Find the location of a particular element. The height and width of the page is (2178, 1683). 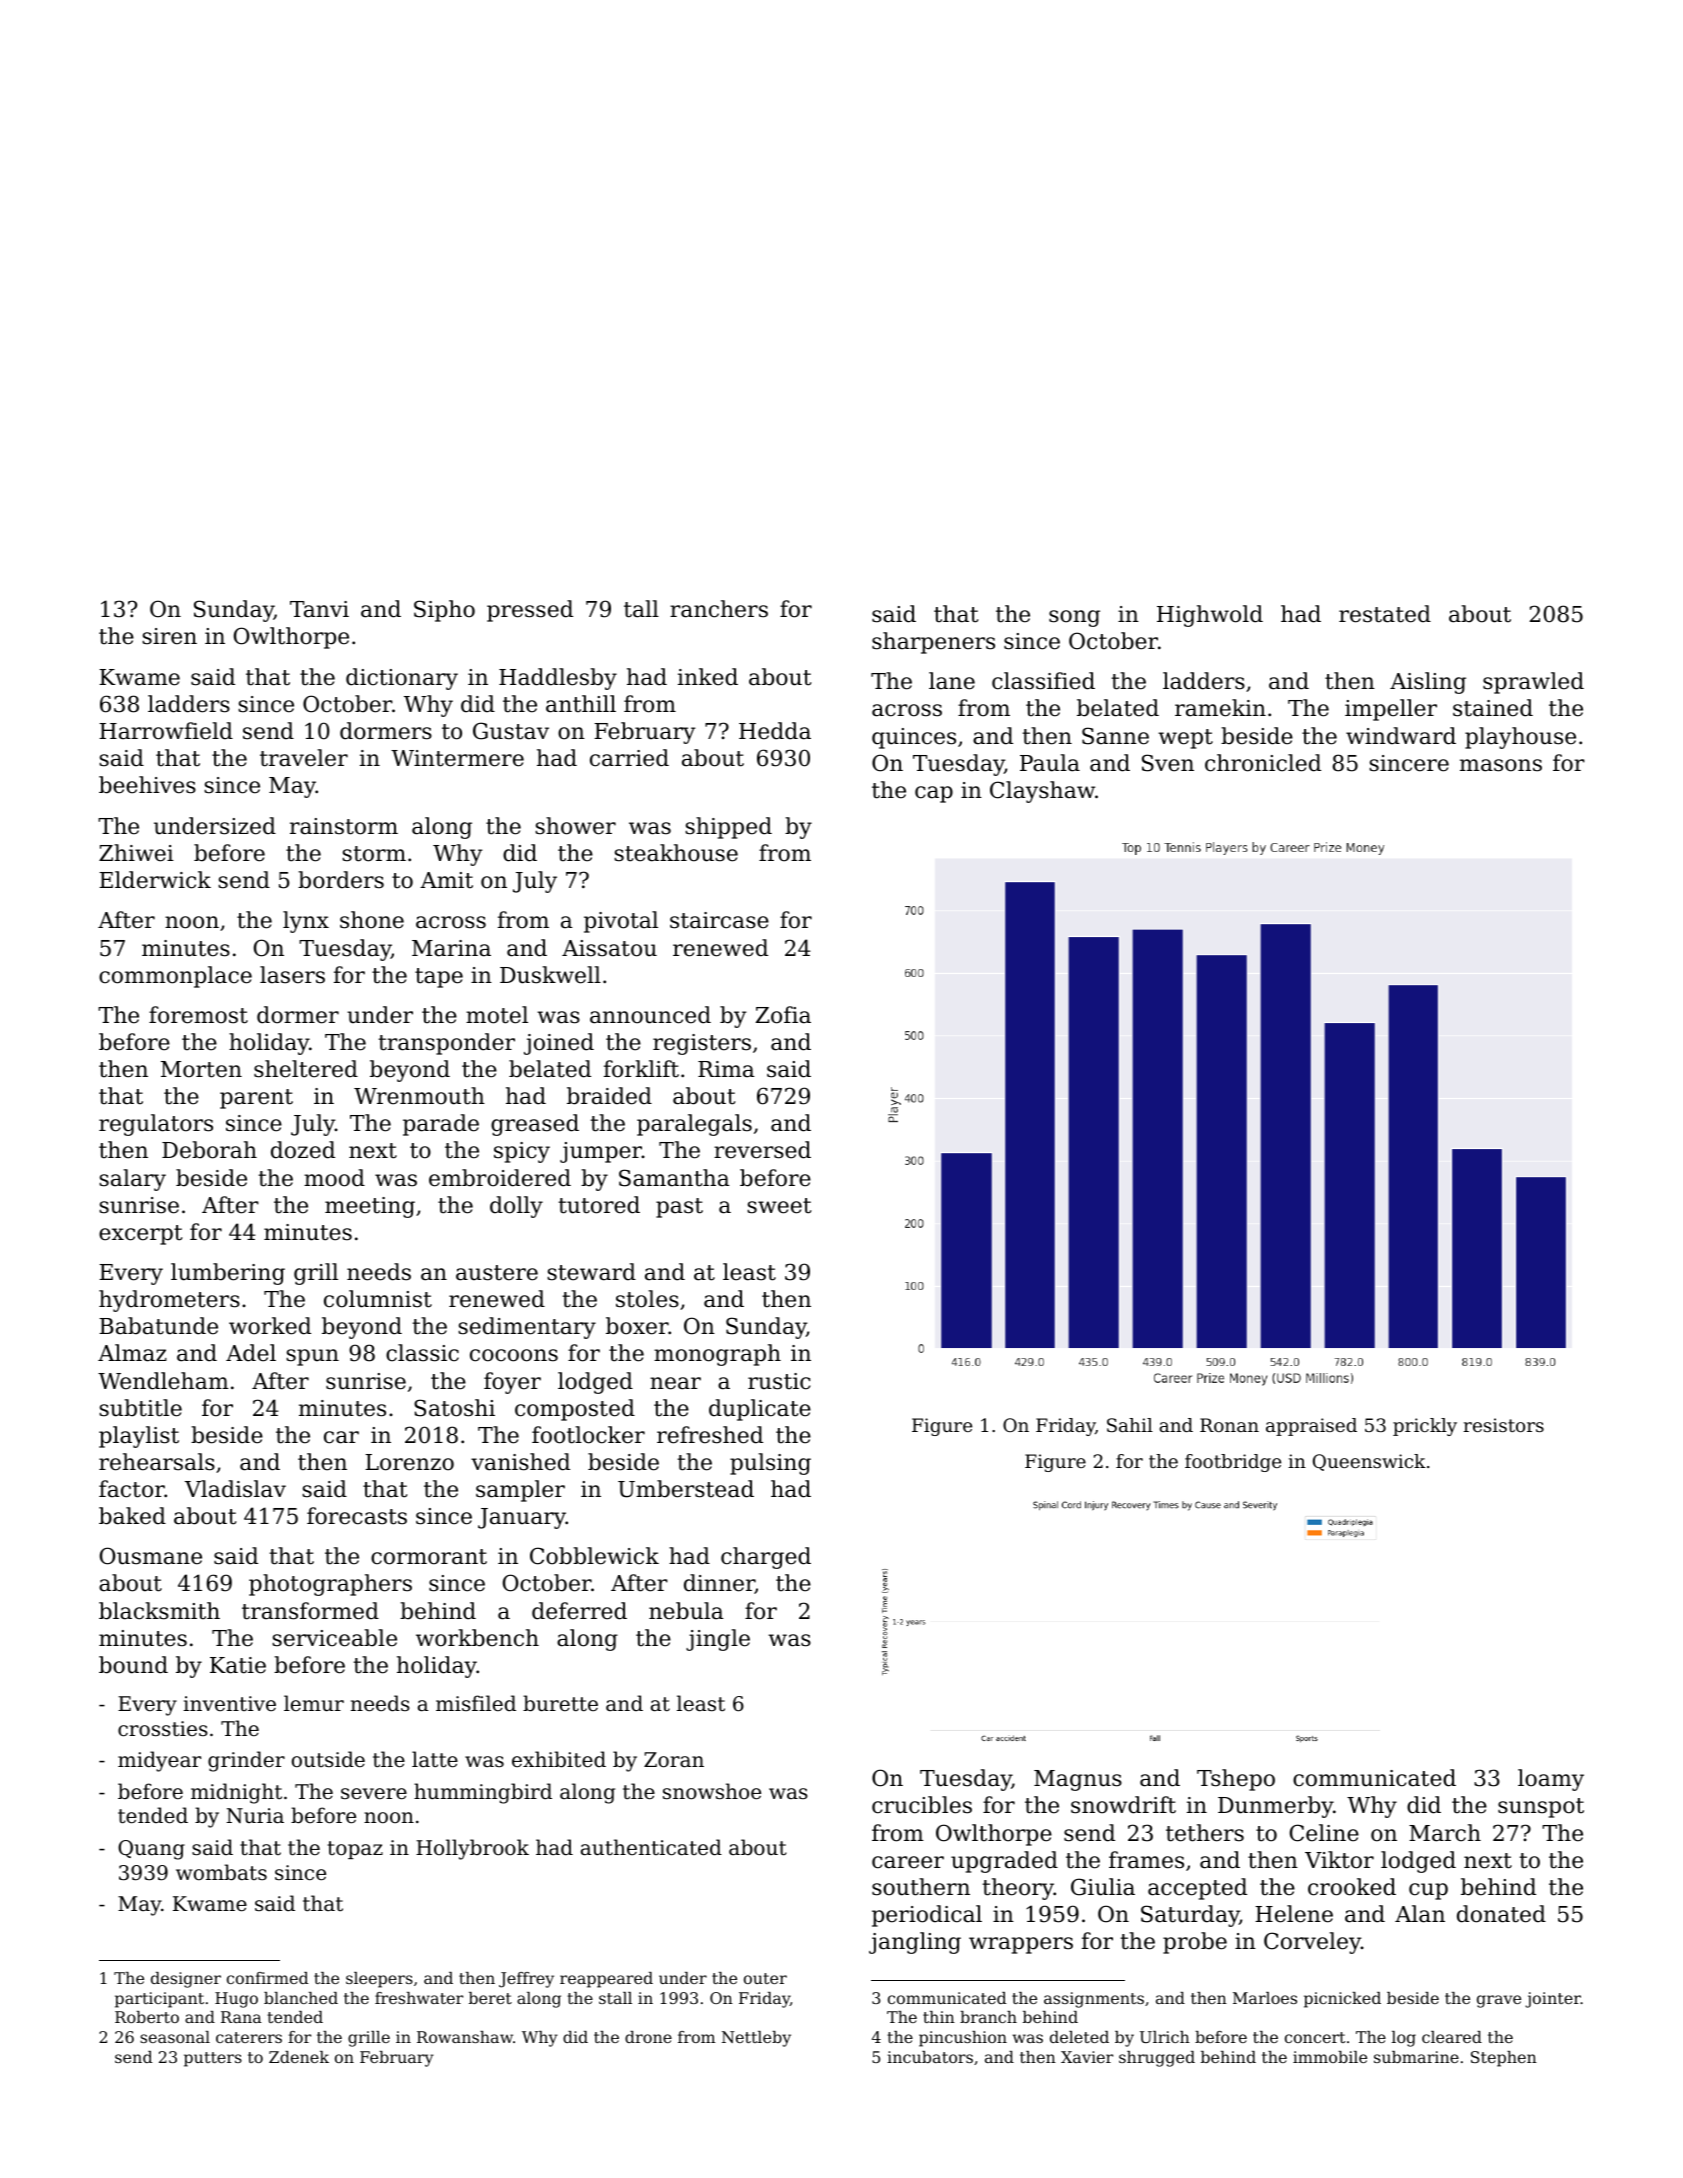

Hedda is located at coordinates (775, 731).
